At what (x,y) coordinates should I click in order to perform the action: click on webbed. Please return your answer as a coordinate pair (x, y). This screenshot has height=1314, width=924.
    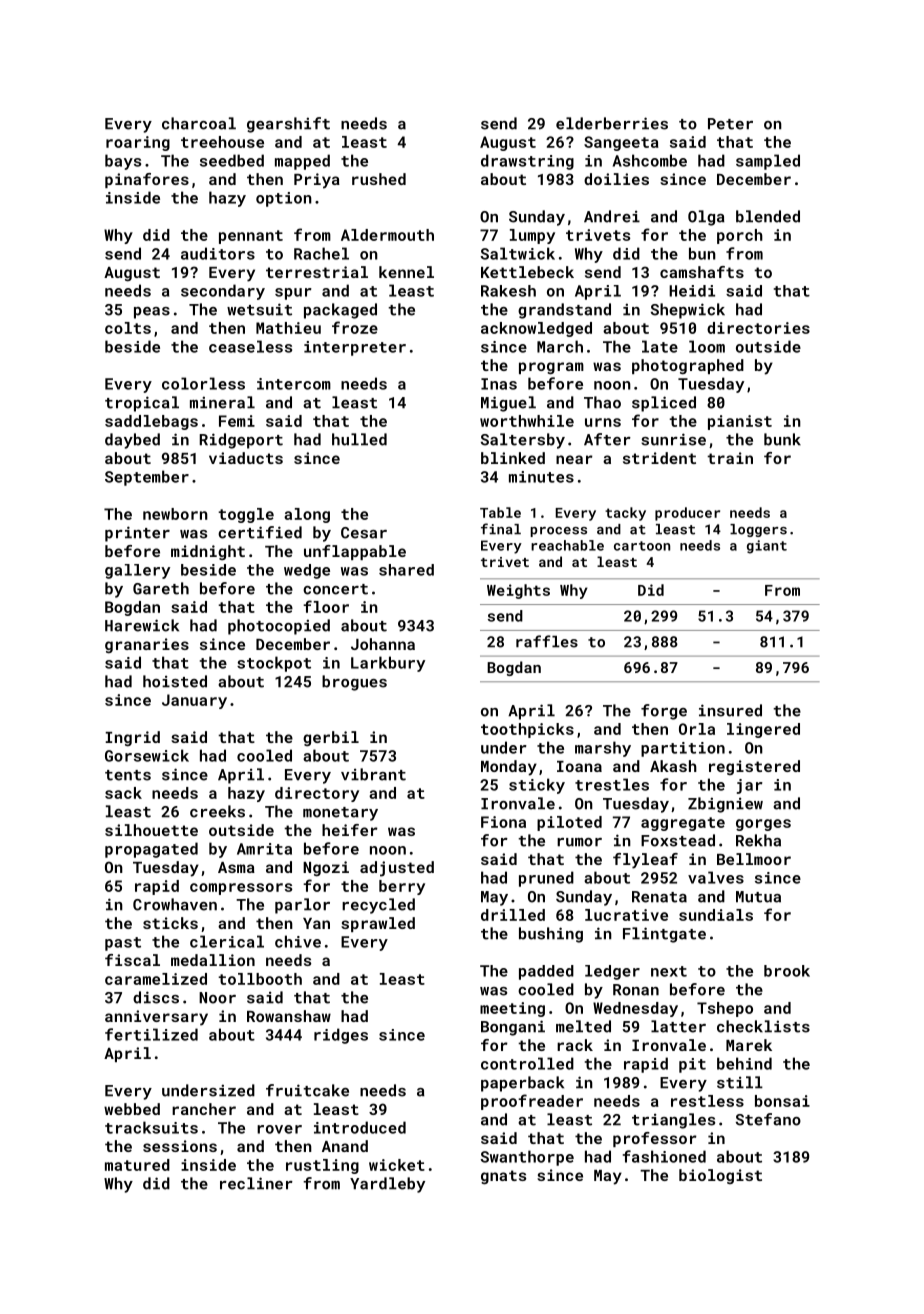
    Looking at the image, I should click on (132, 1109).
